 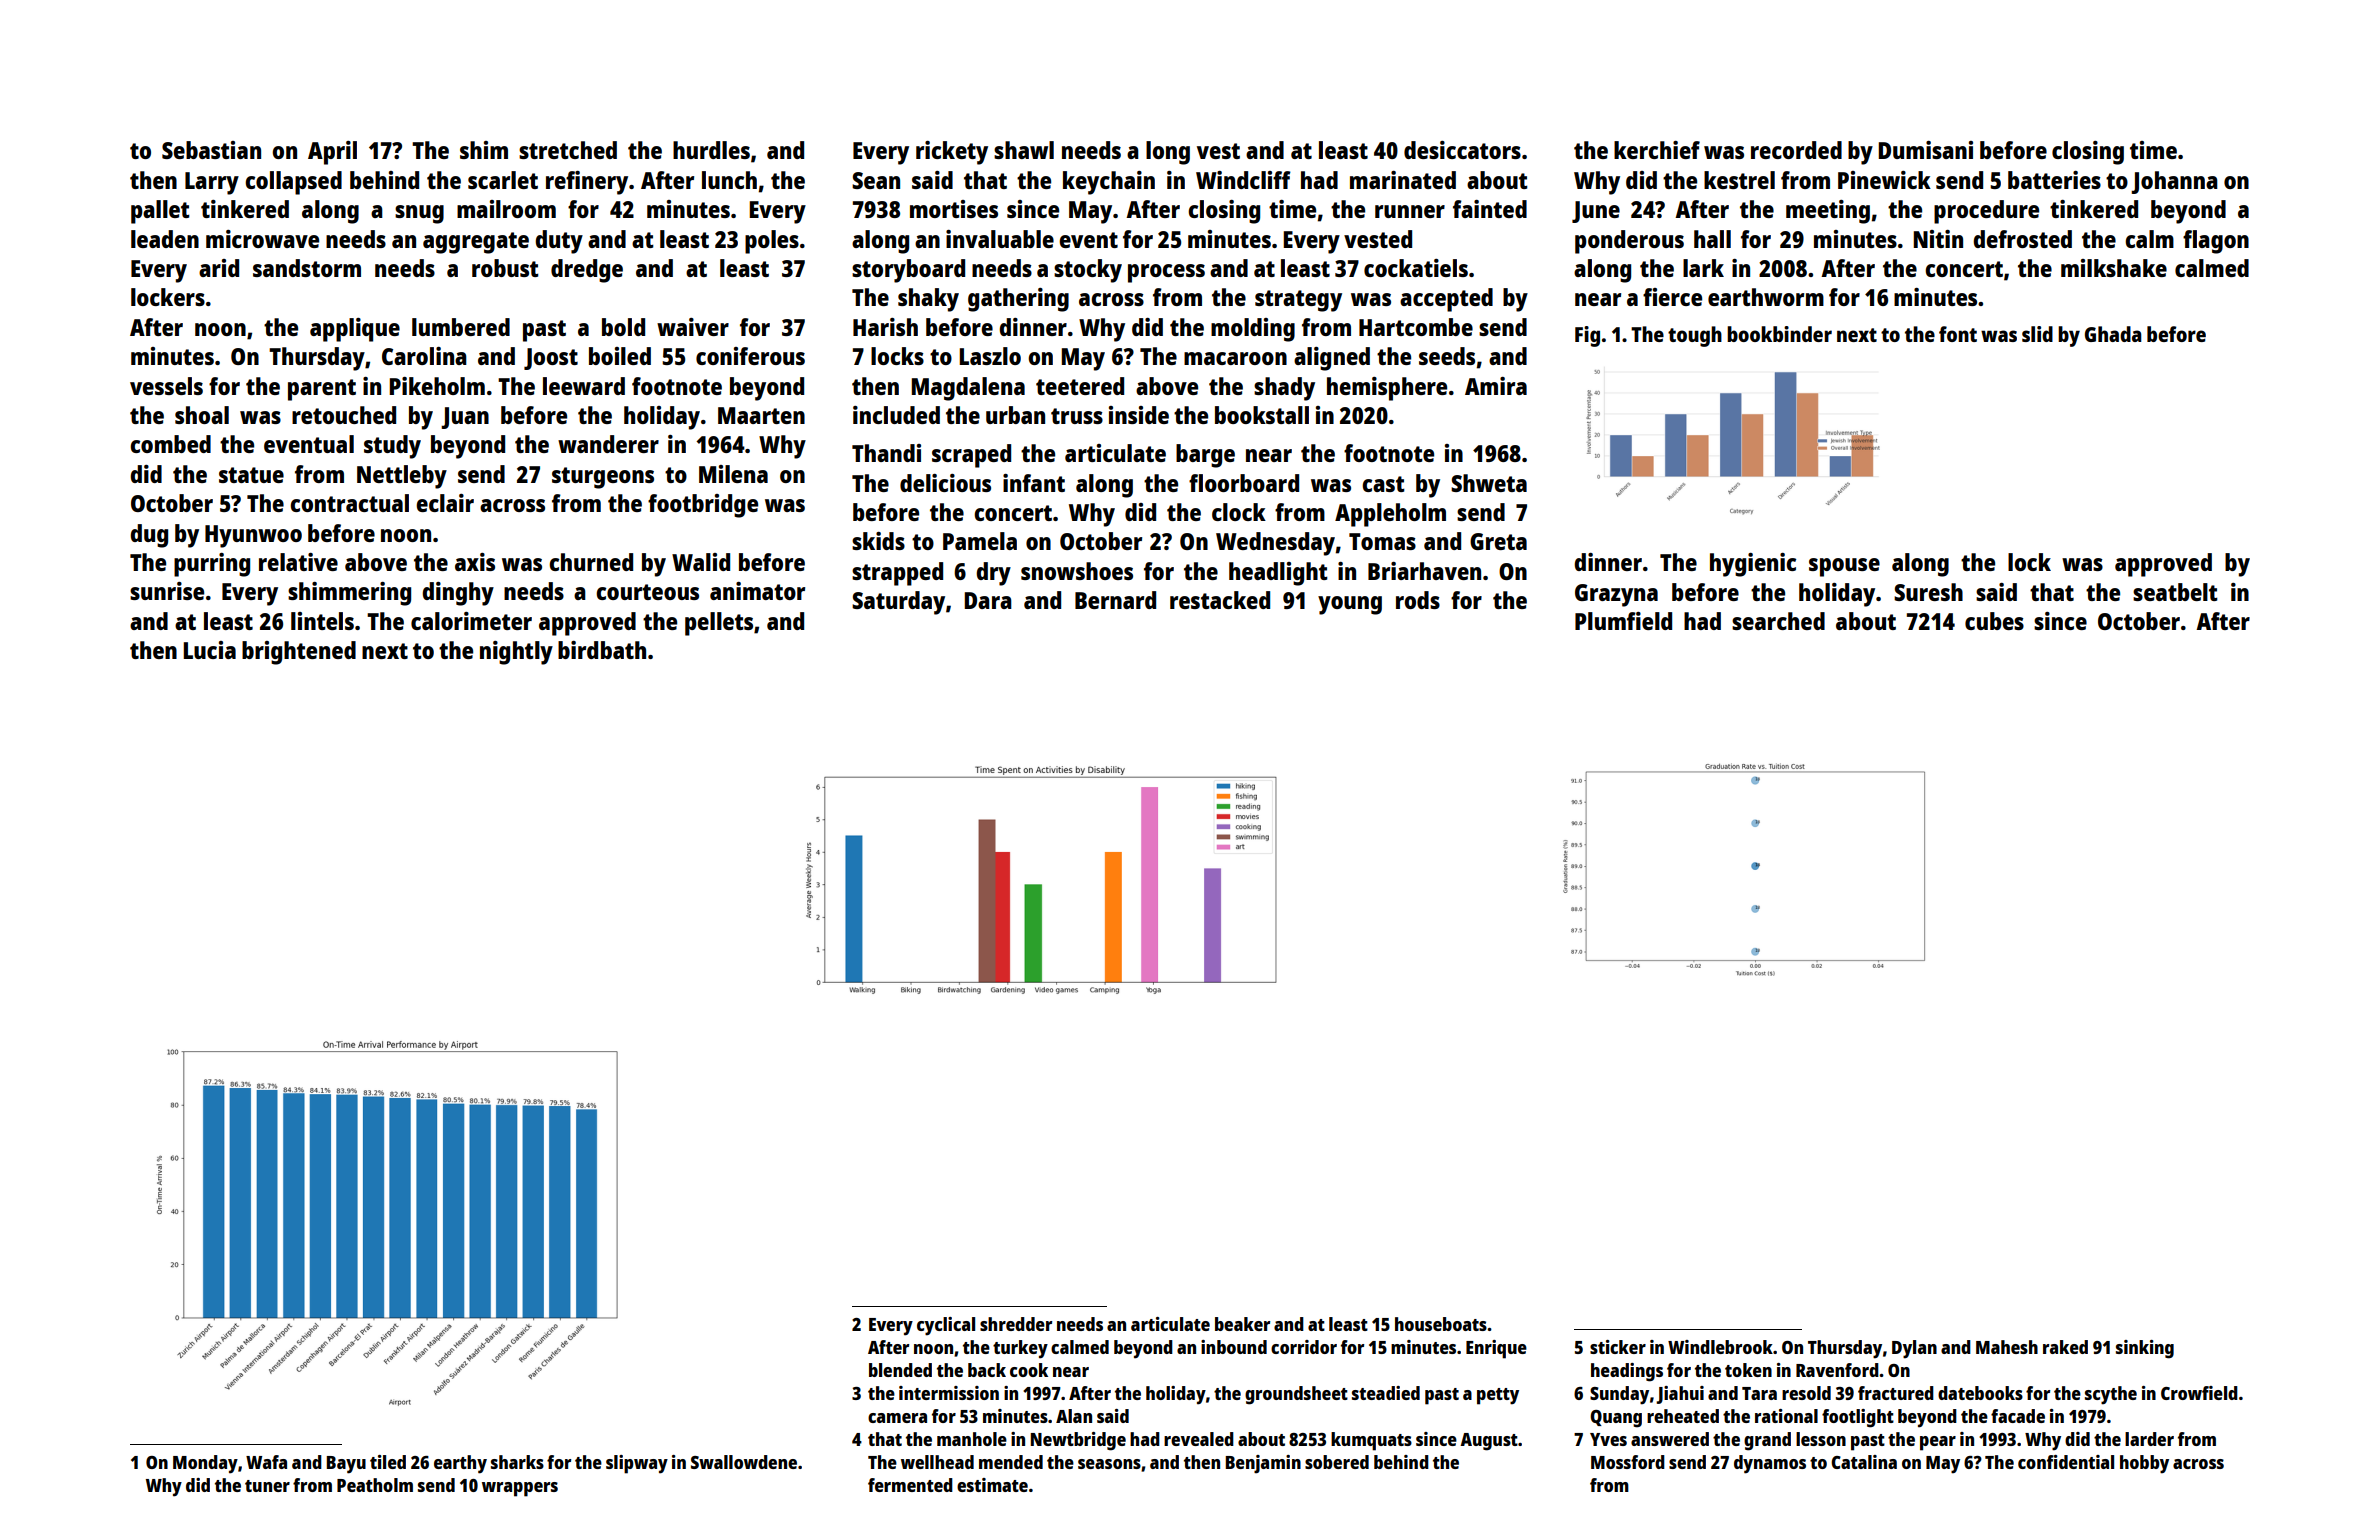 What do you see at coordinates (584, 386) in the screenshot?
I see `leeward` at bounding box center [584, 386].
